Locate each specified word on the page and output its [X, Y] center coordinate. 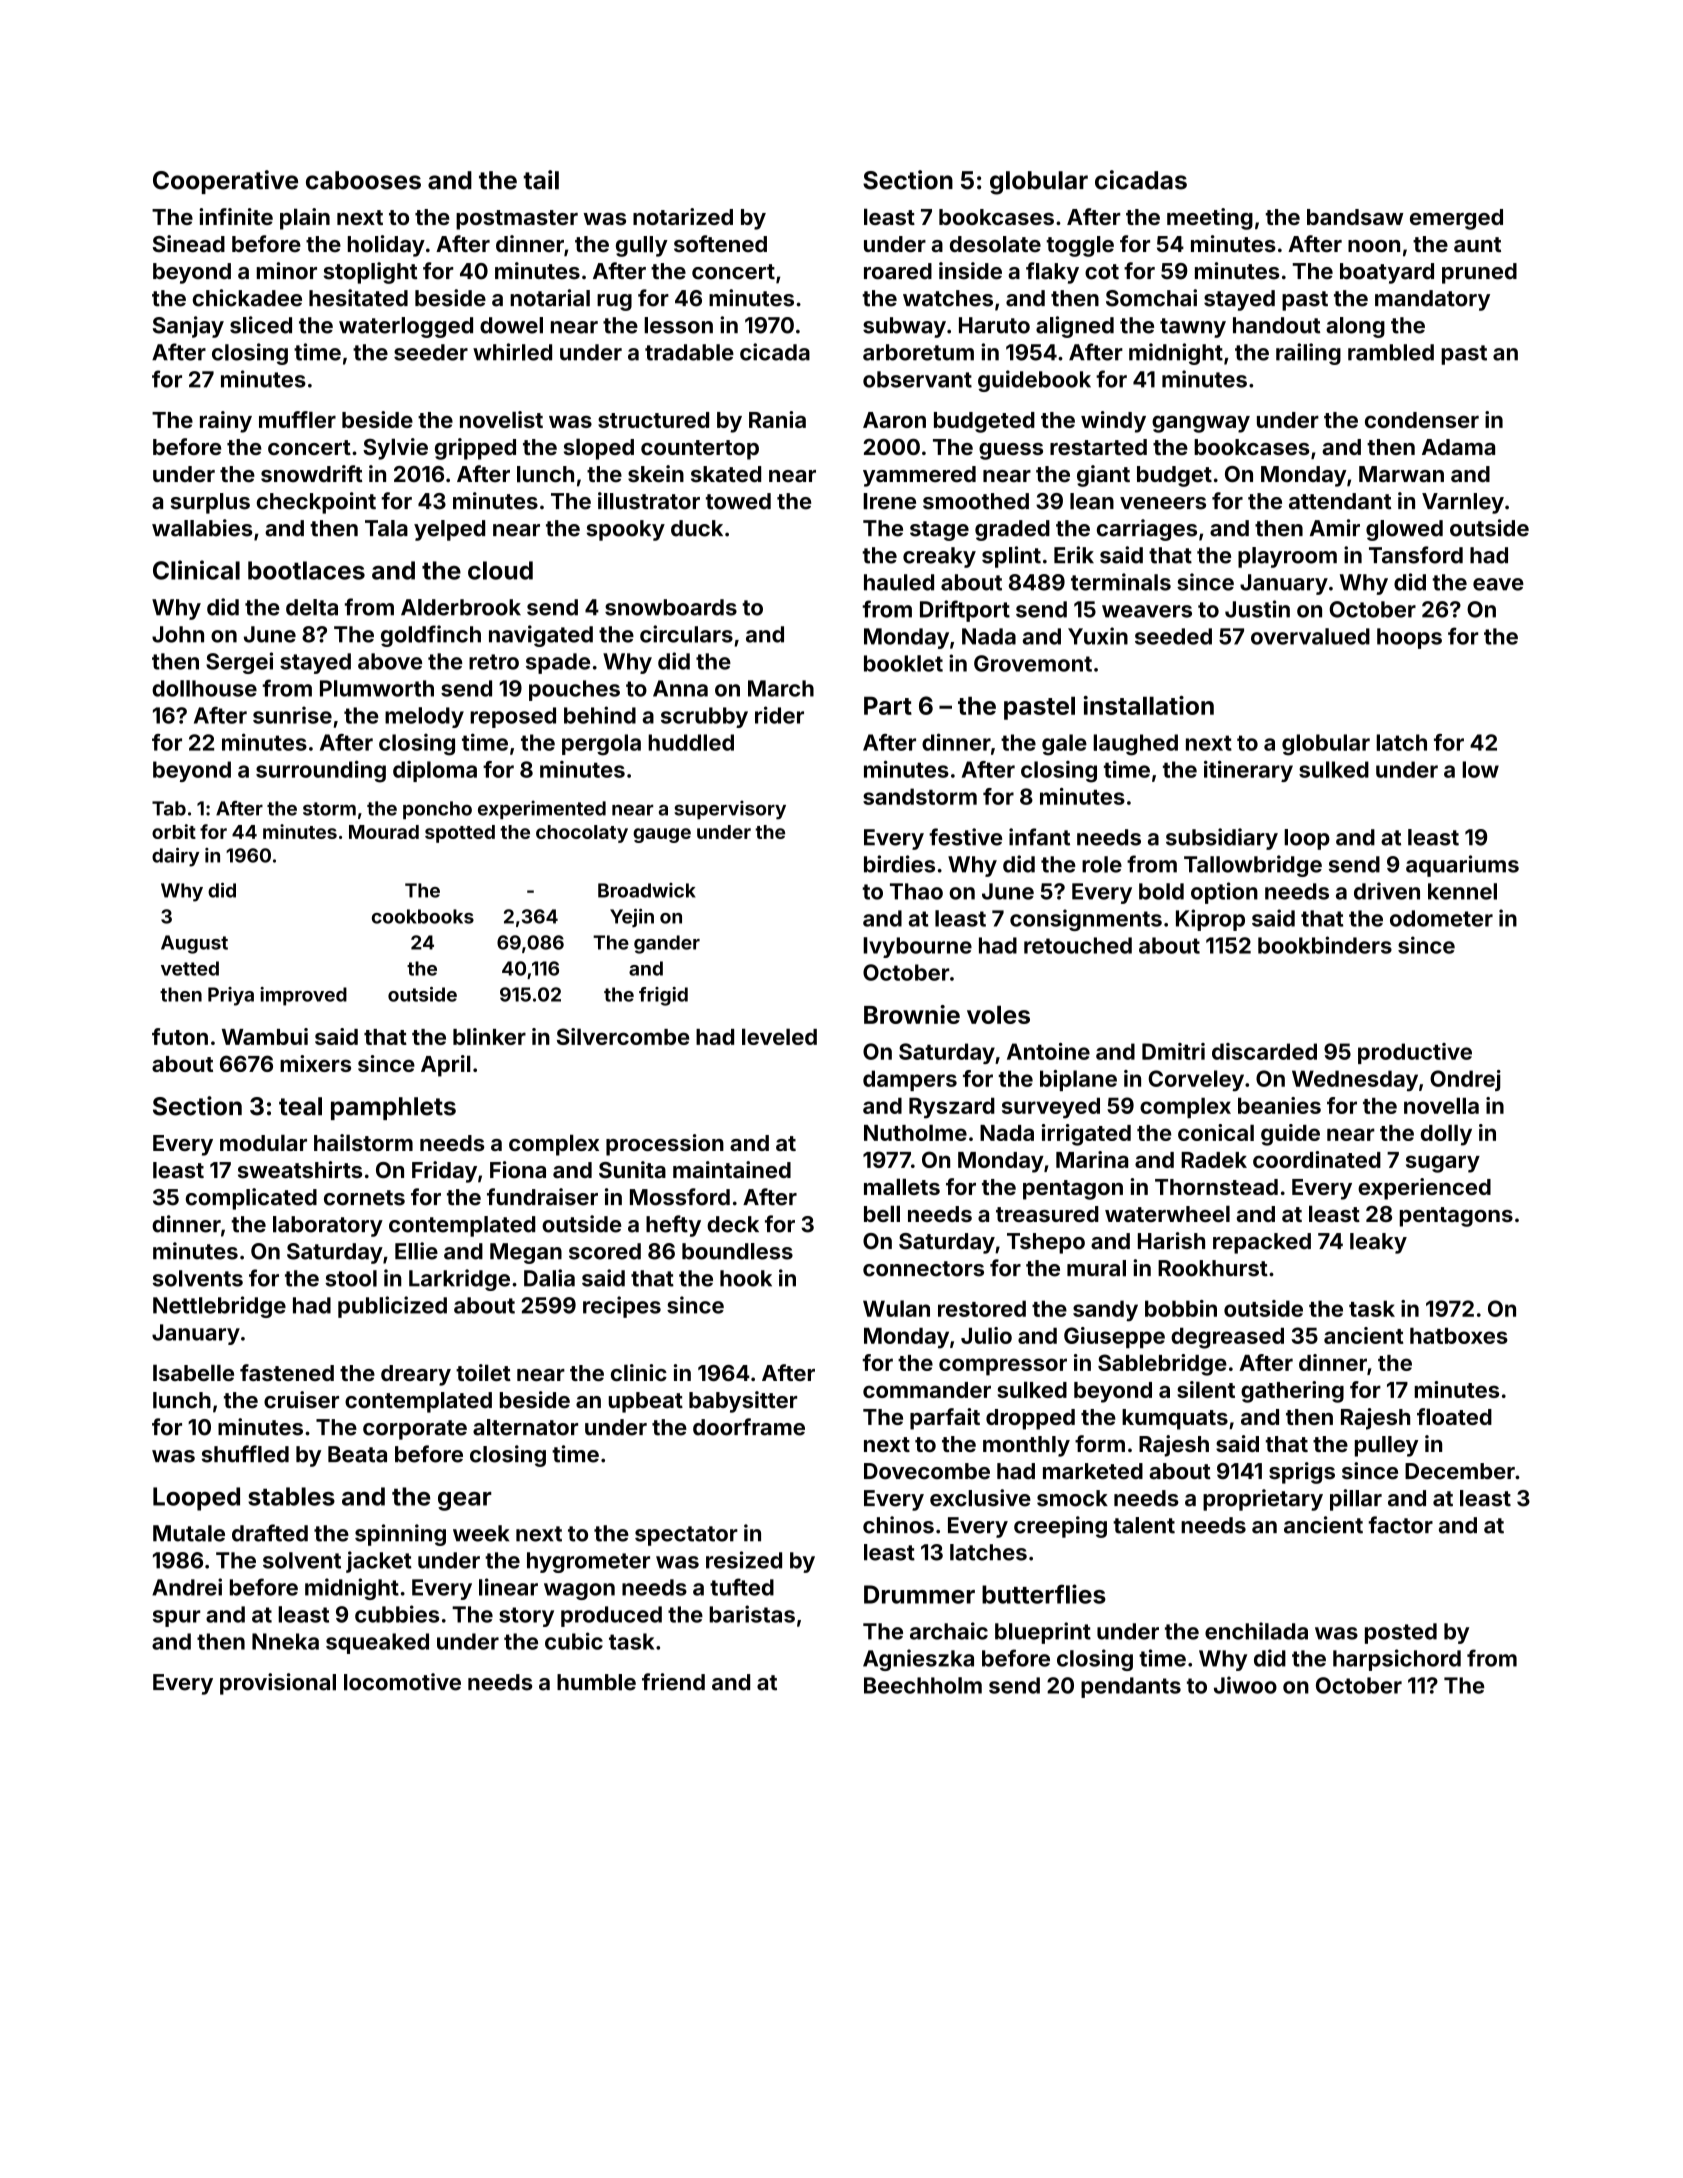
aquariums [1462, 866]
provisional [278, 1684]
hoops [1409, 638]
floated [1454, 1416]
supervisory [730, 810]
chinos [898, 1525]
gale [1064, 745]
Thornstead [1216, 1187]
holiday [386, 246]
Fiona [518, 1170]
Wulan [896, 1308]
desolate [995, 244]
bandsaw [1355, 217]
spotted [460, 834]
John [178, 634]
